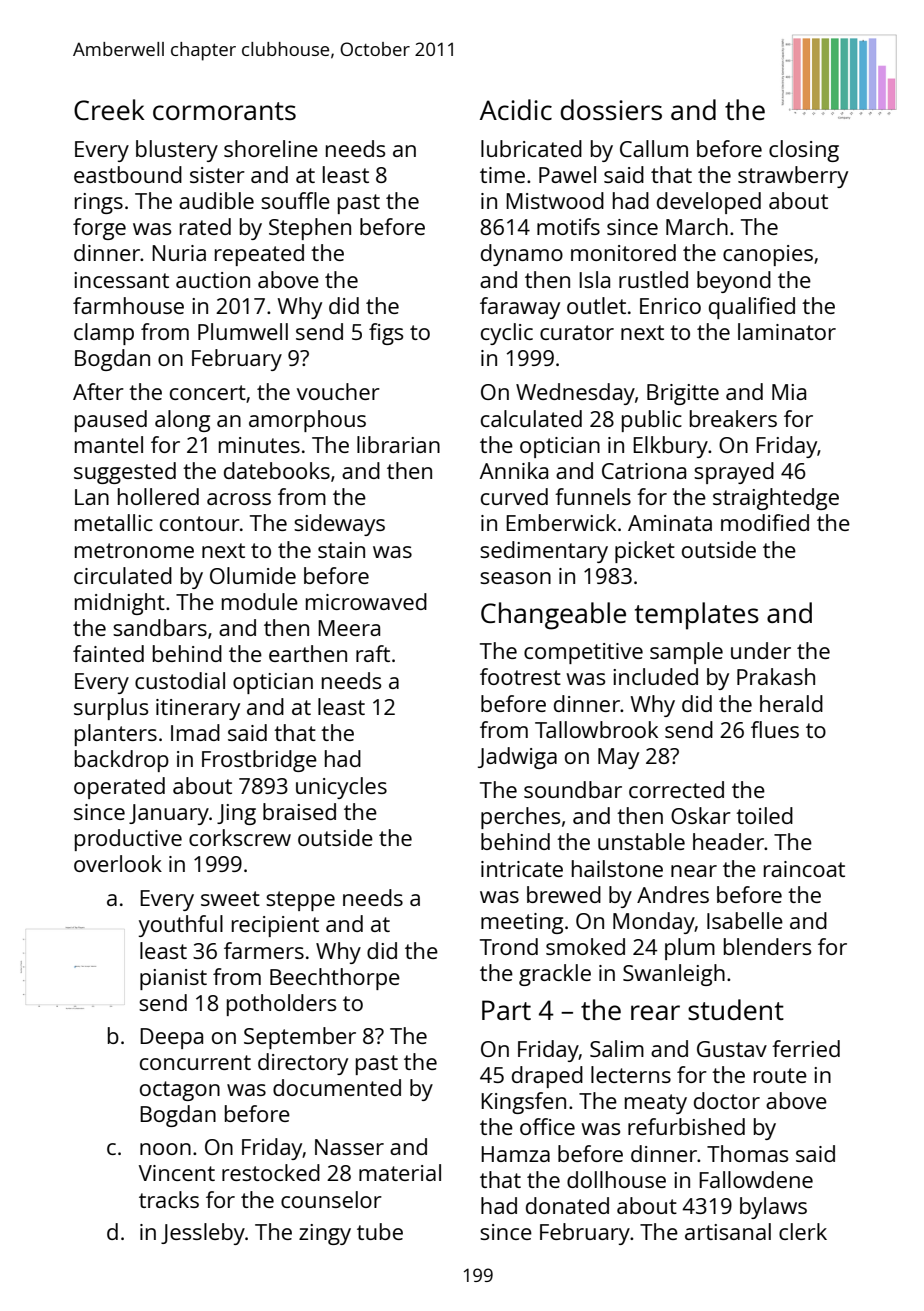 The image size is (924, 1311). I want to click on Jessleby, so click(203, 1234).
